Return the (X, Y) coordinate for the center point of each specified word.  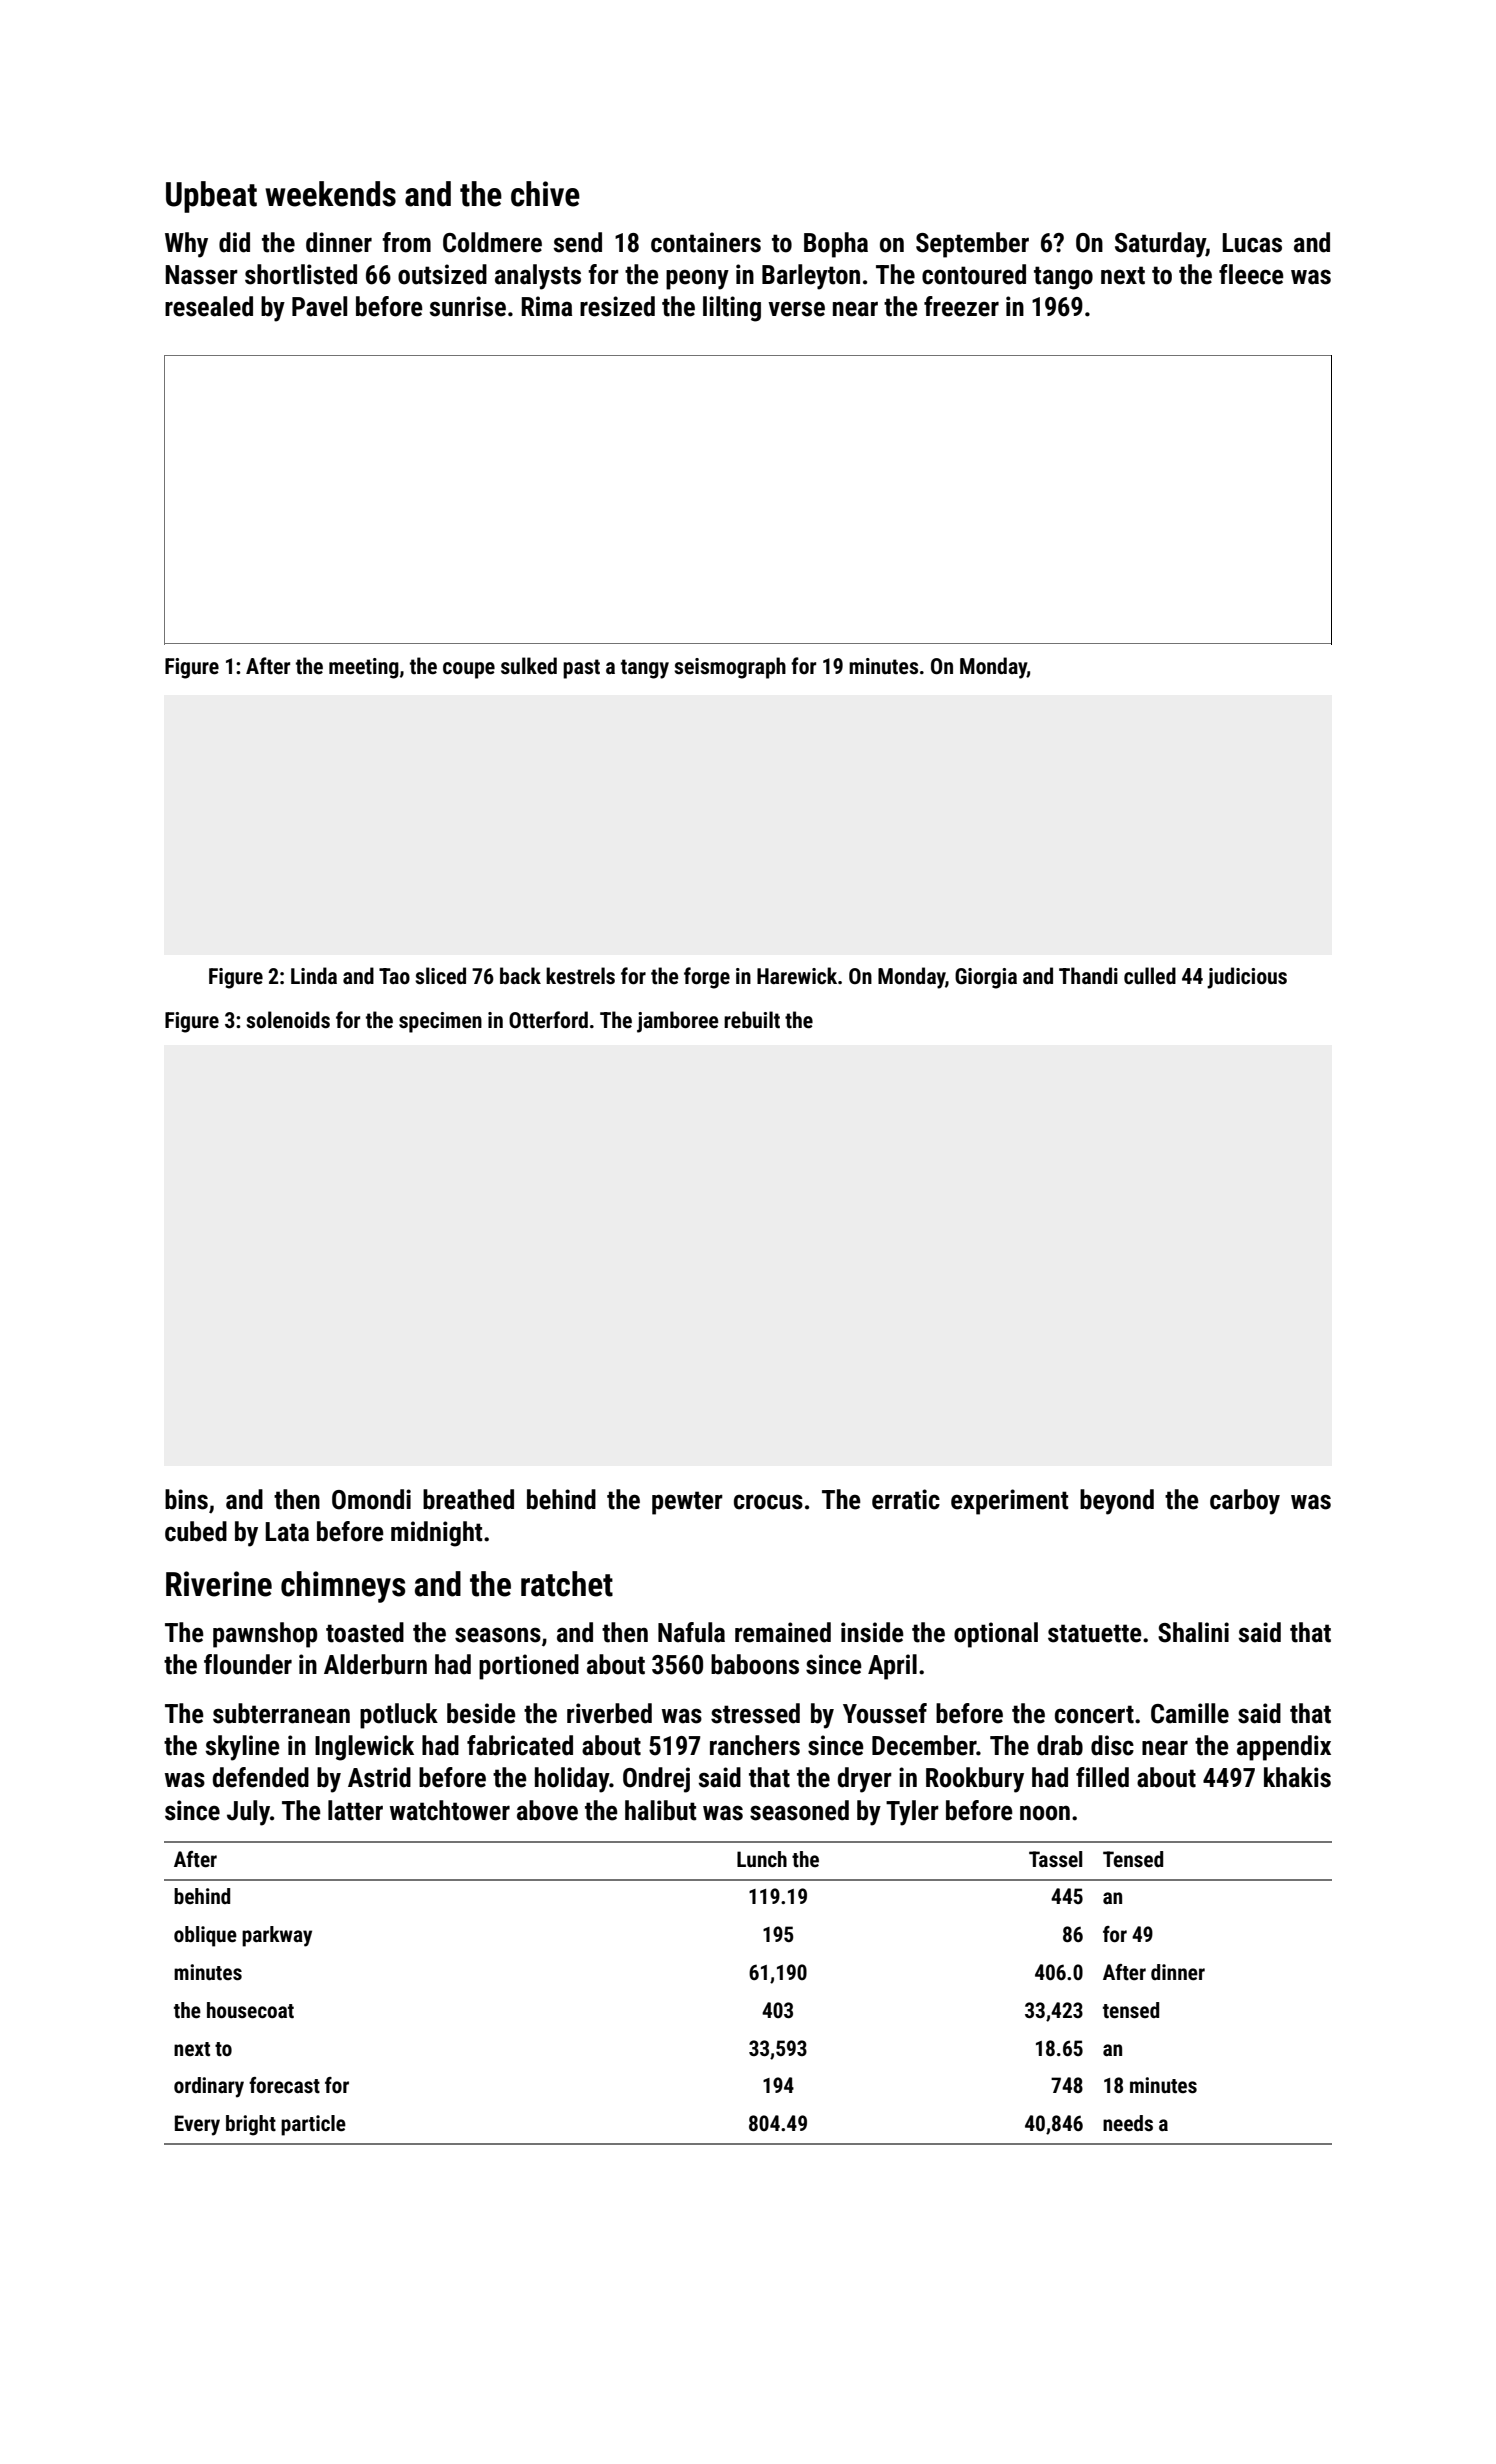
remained (783, 1632)
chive (545, 194)
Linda (314, 975)
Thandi (1088, 975)
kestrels (580, 976)
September (972, 245)
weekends (330, 194)
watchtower (450, 1810)
